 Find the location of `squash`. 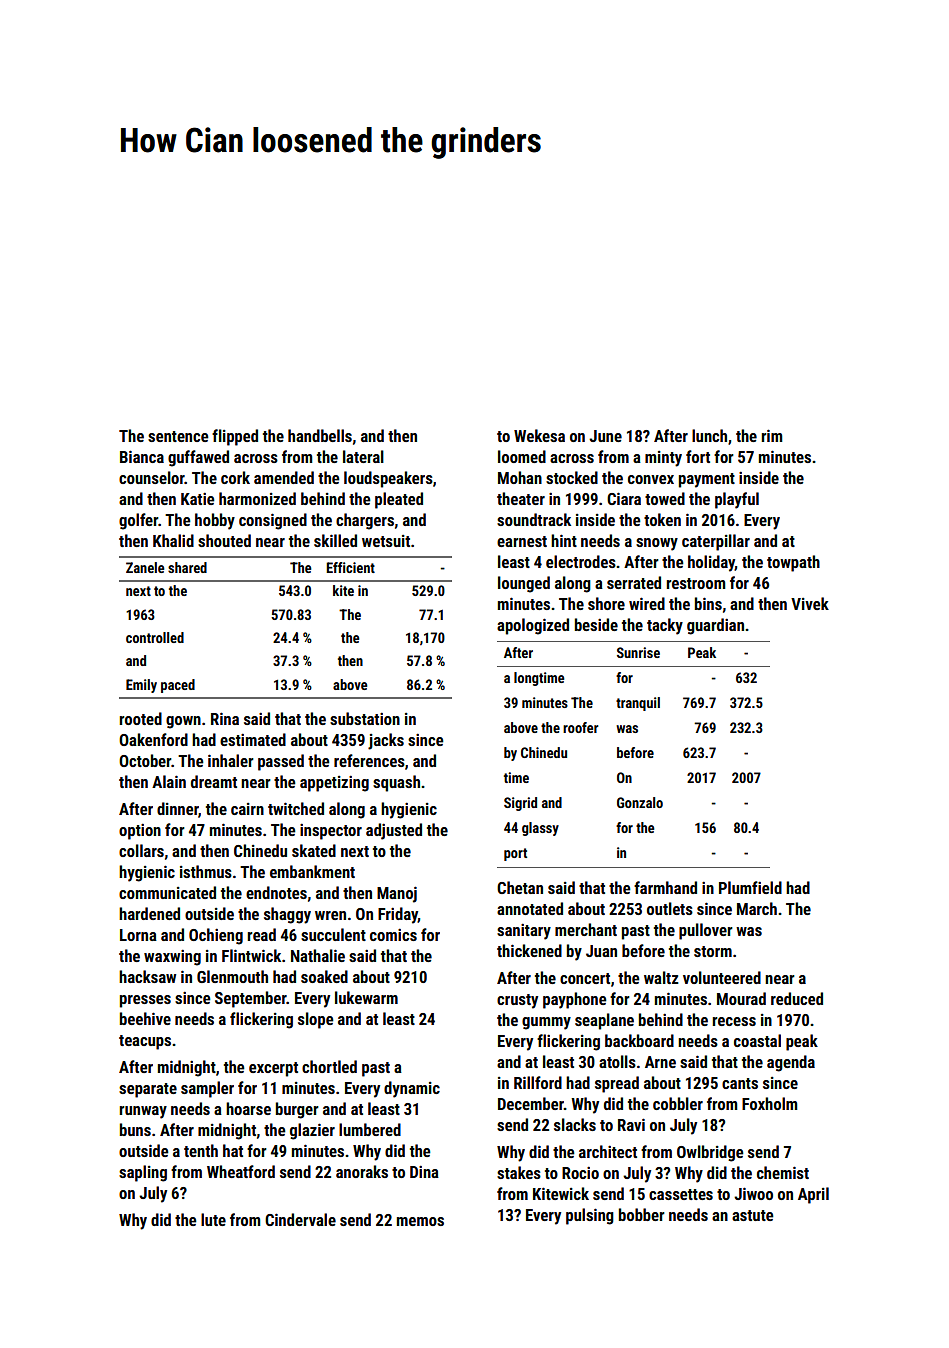

squash is located at coordinates (396, 783).
